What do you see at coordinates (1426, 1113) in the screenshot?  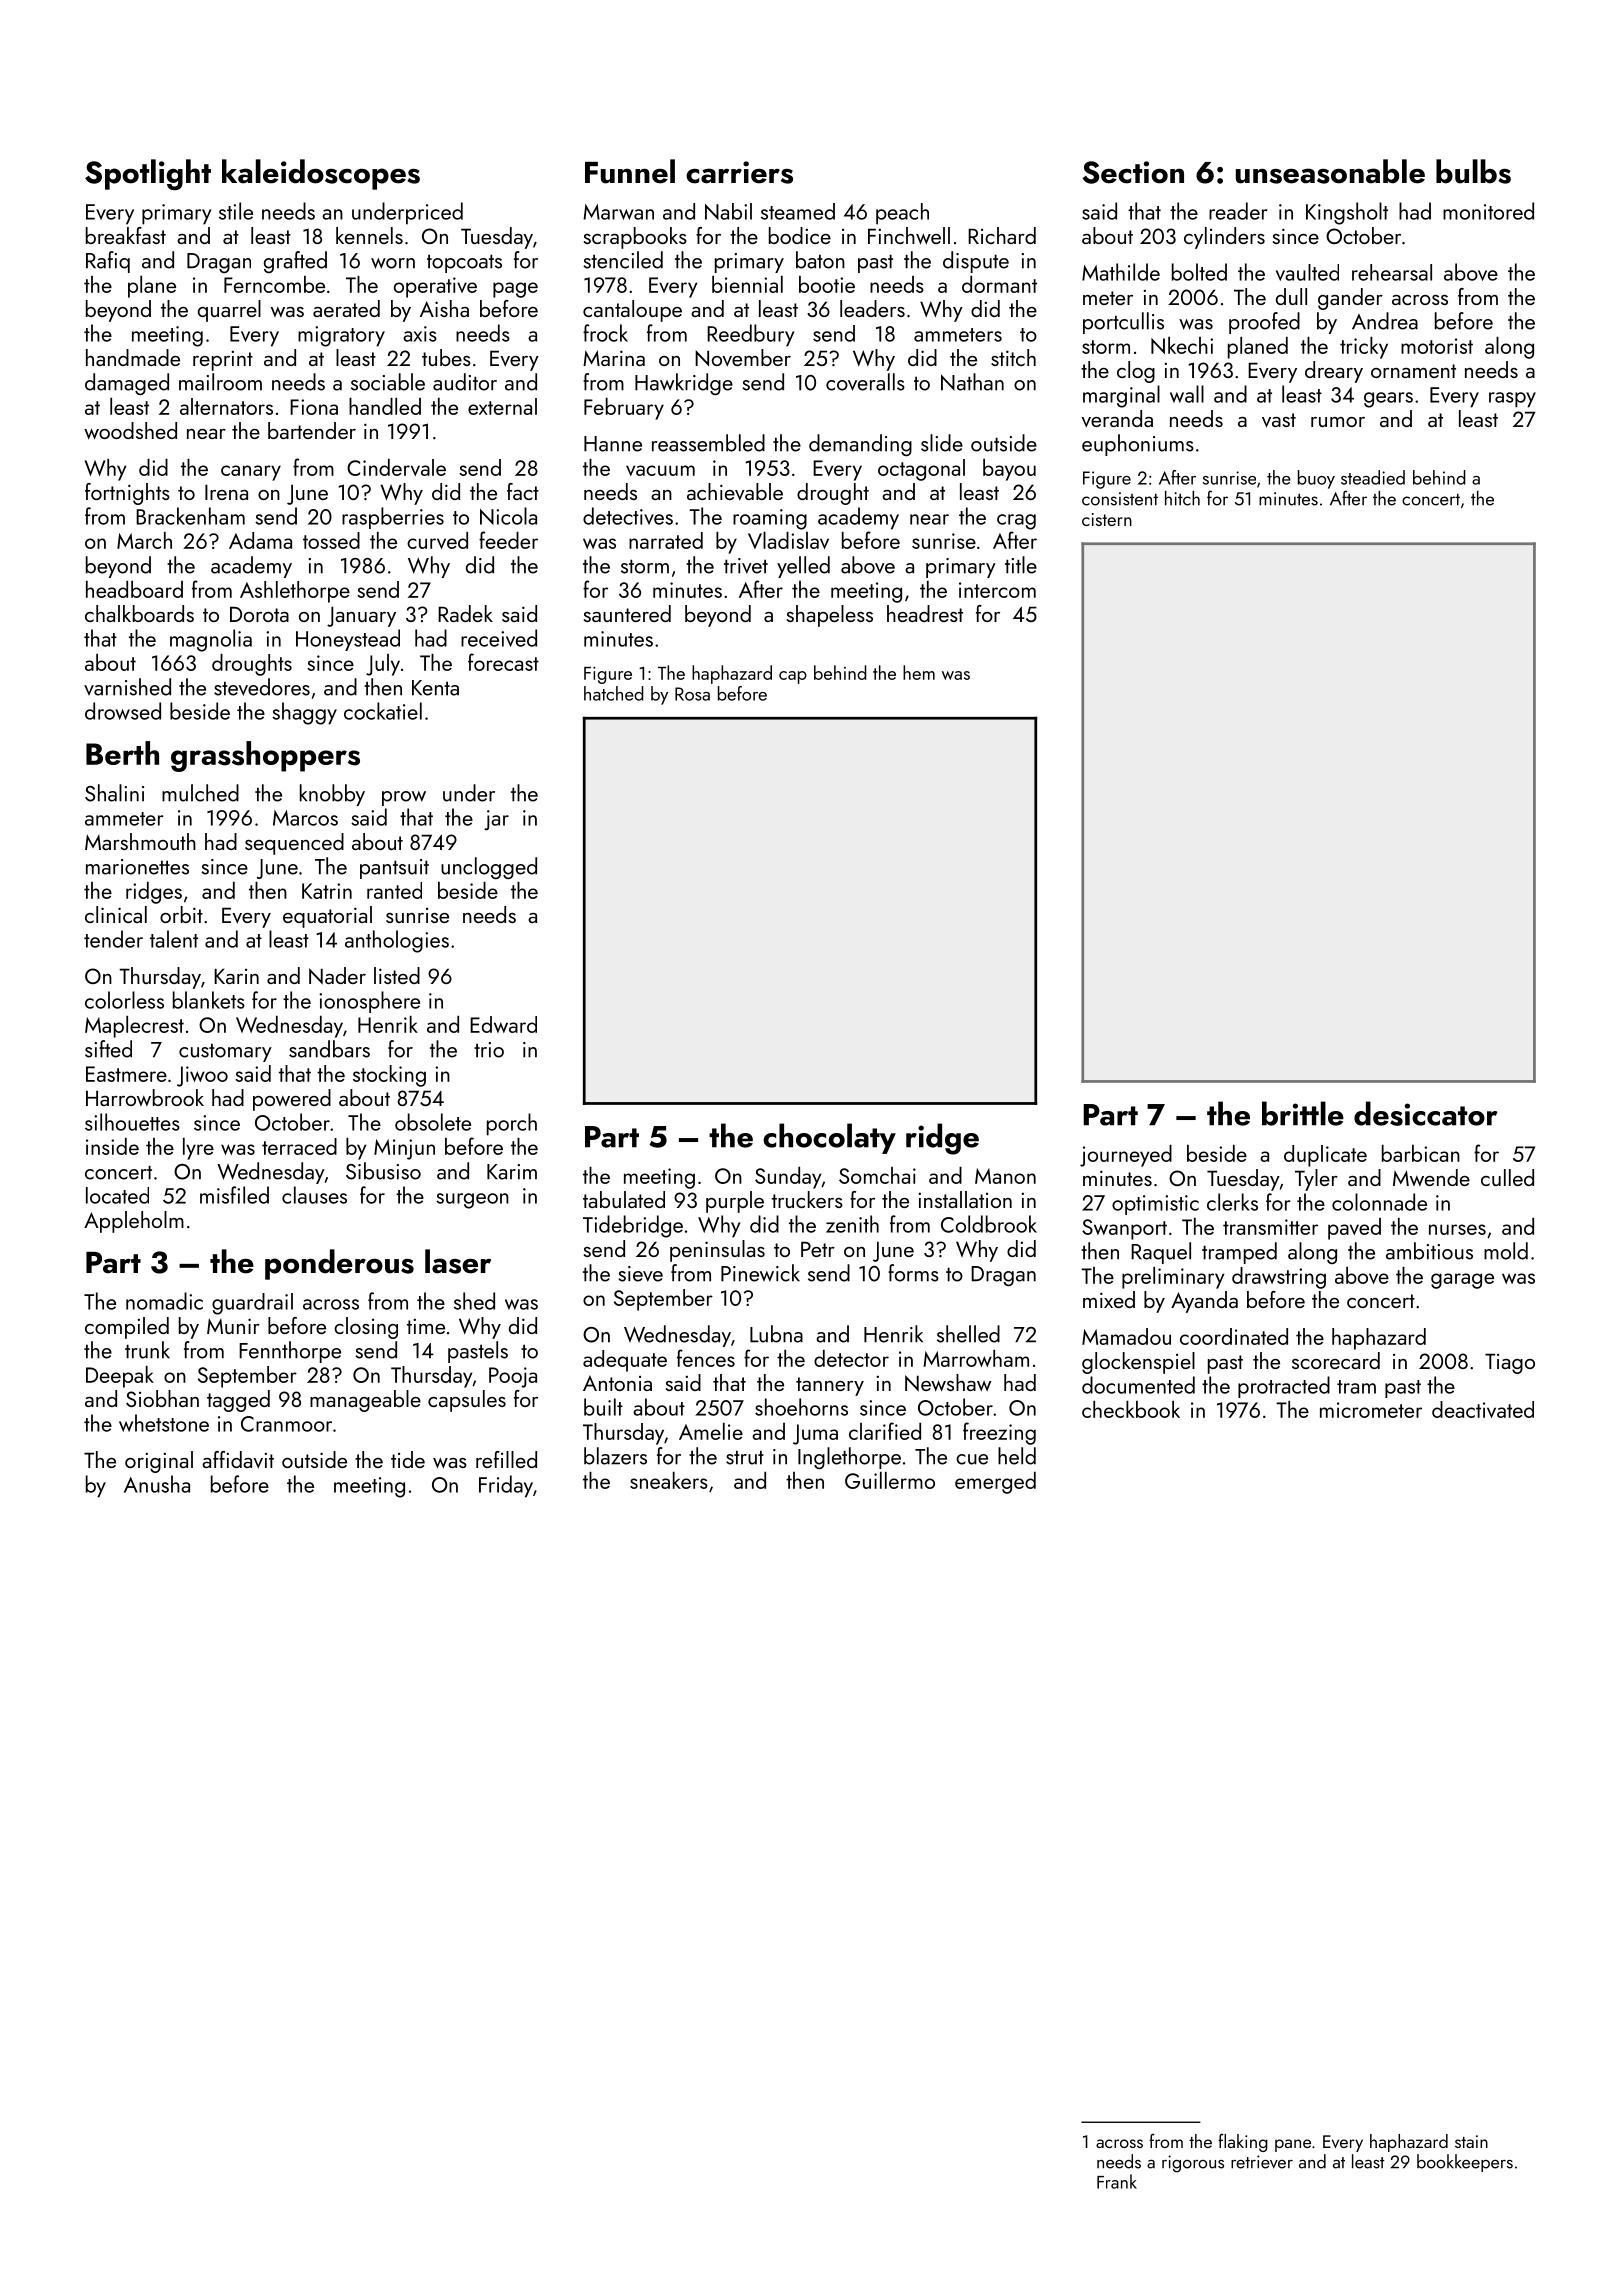 I see `desiccator` at bounding box center [1426, 1113].
